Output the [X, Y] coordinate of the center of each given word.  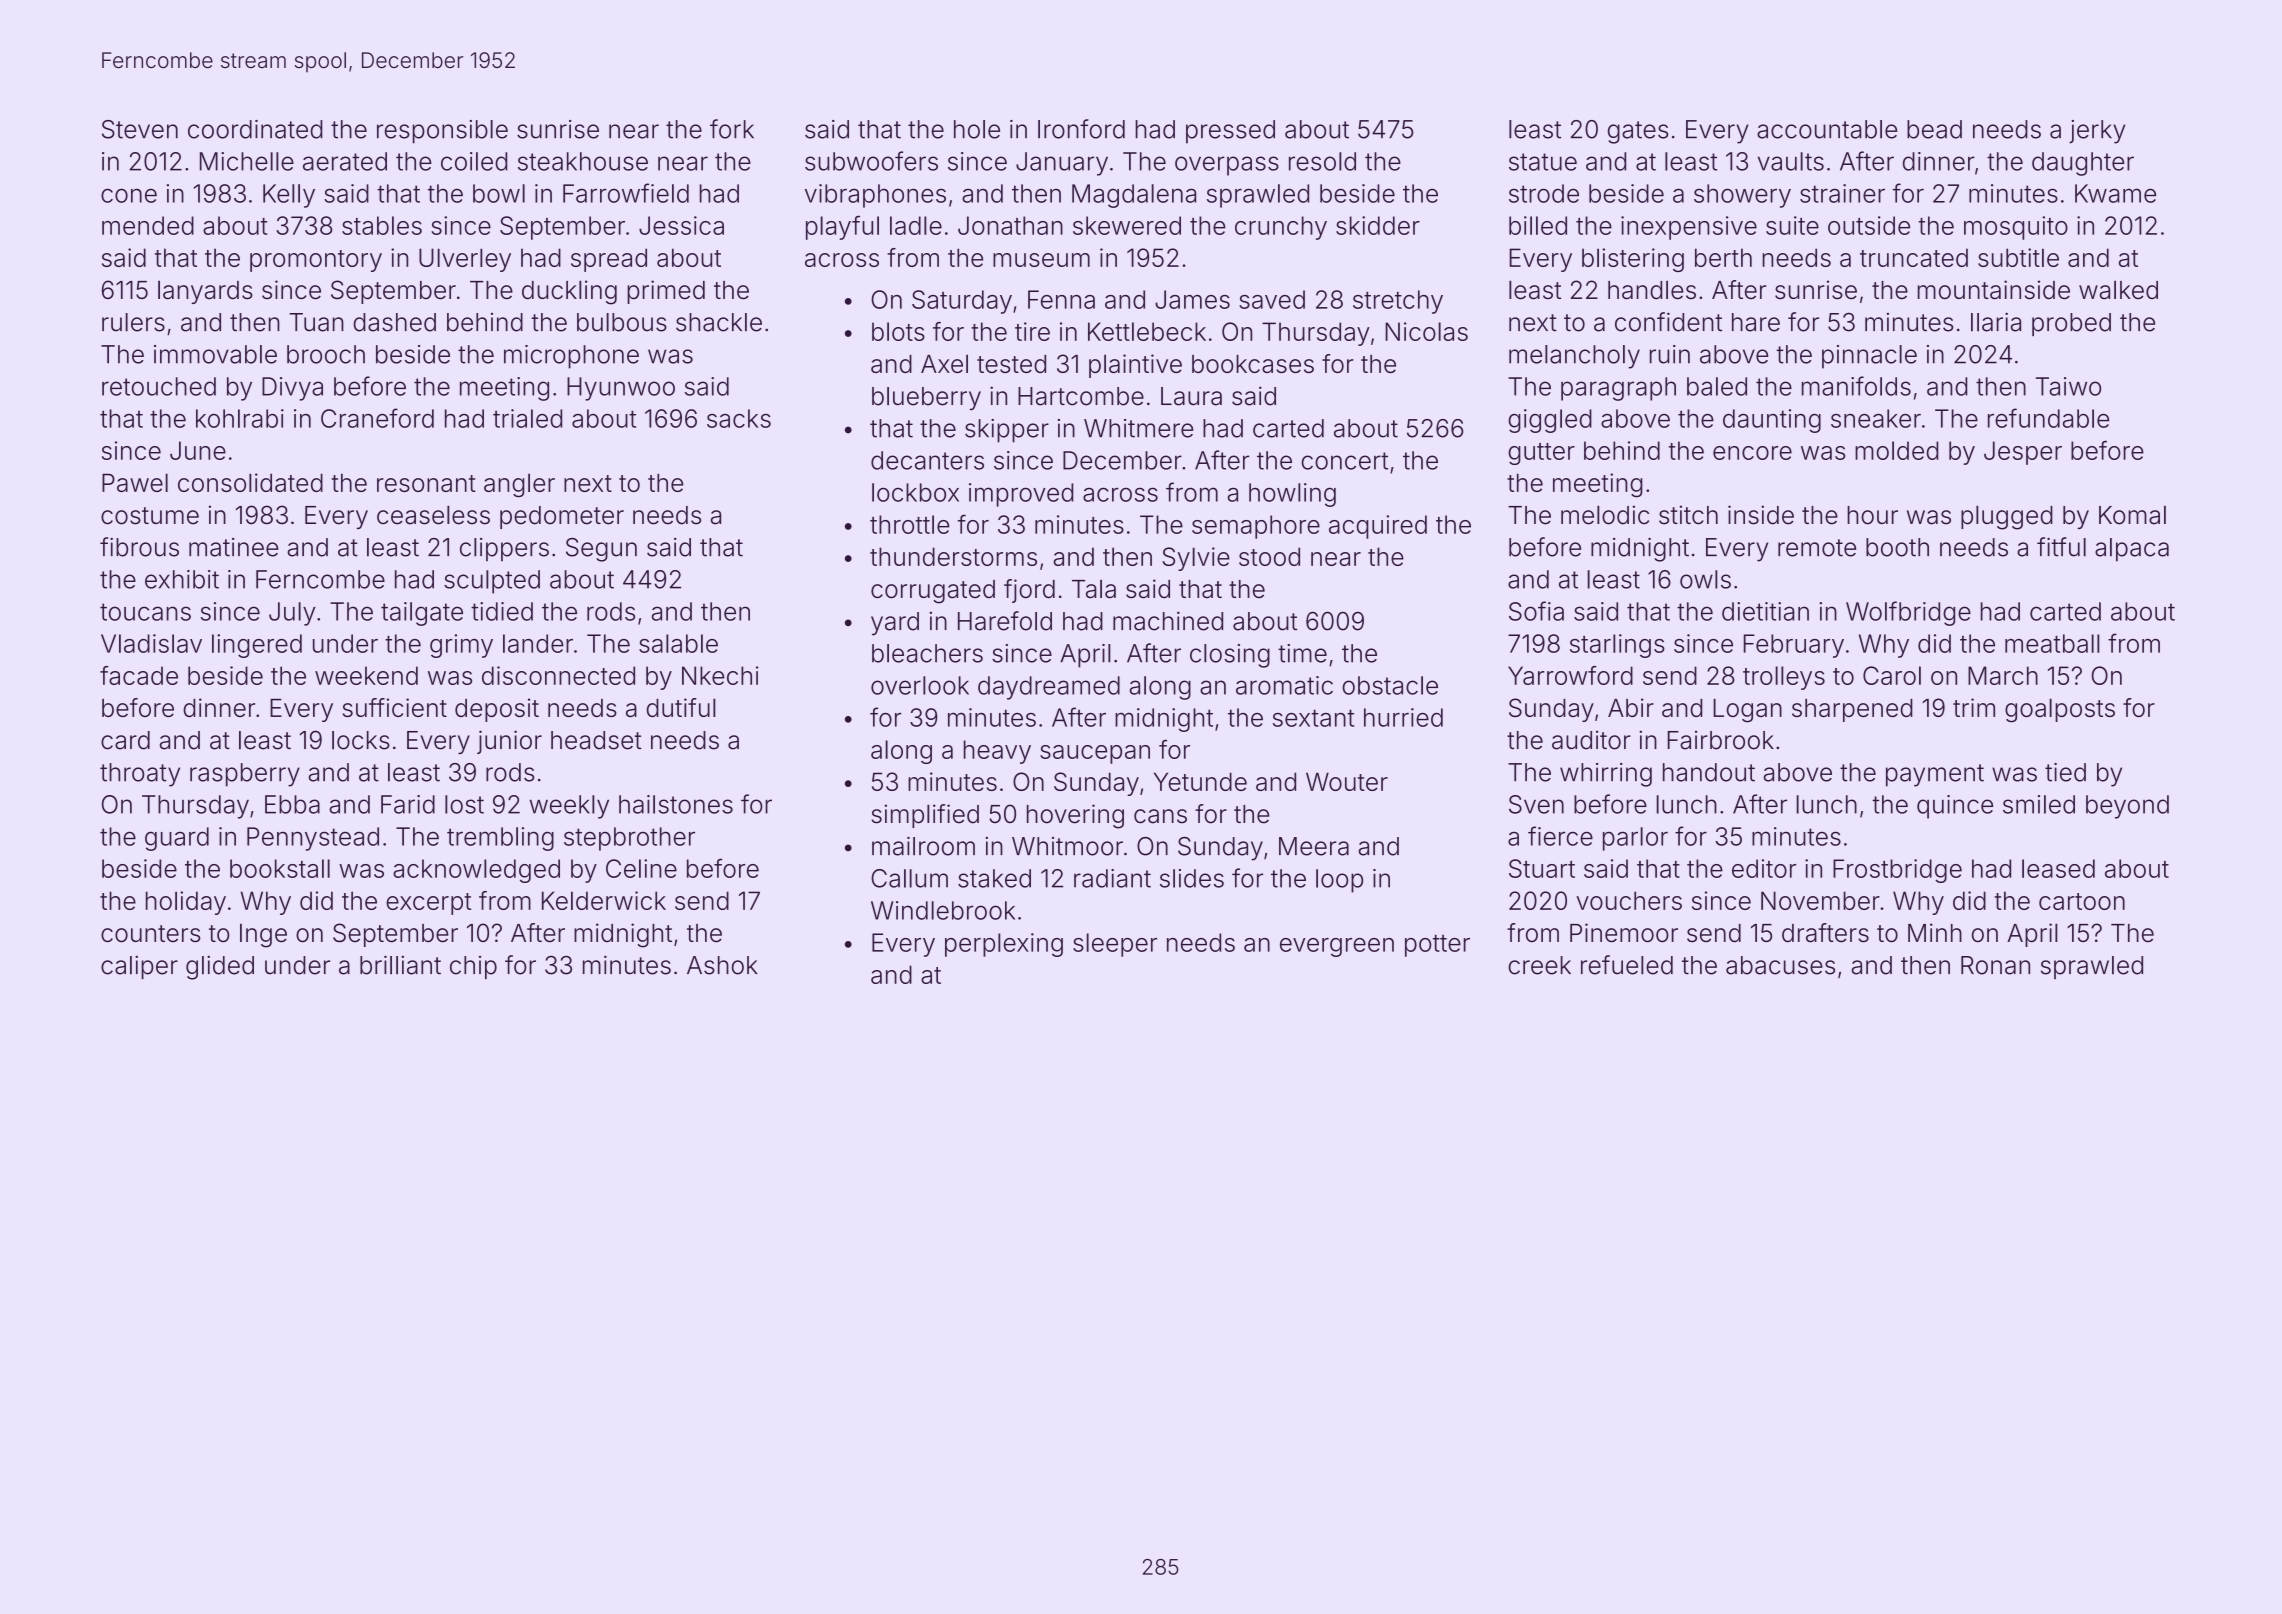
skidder [1378, 225]
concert [1344, 461]
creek [1539, 965]
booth [1897, 547]
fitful [2061, 547]
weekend [366, 675]
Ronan [1995, 965]
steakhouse [583, 161]
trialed [527, 418]
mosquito [2016, 228]
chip [473, 967]
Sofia [1536, 611]
